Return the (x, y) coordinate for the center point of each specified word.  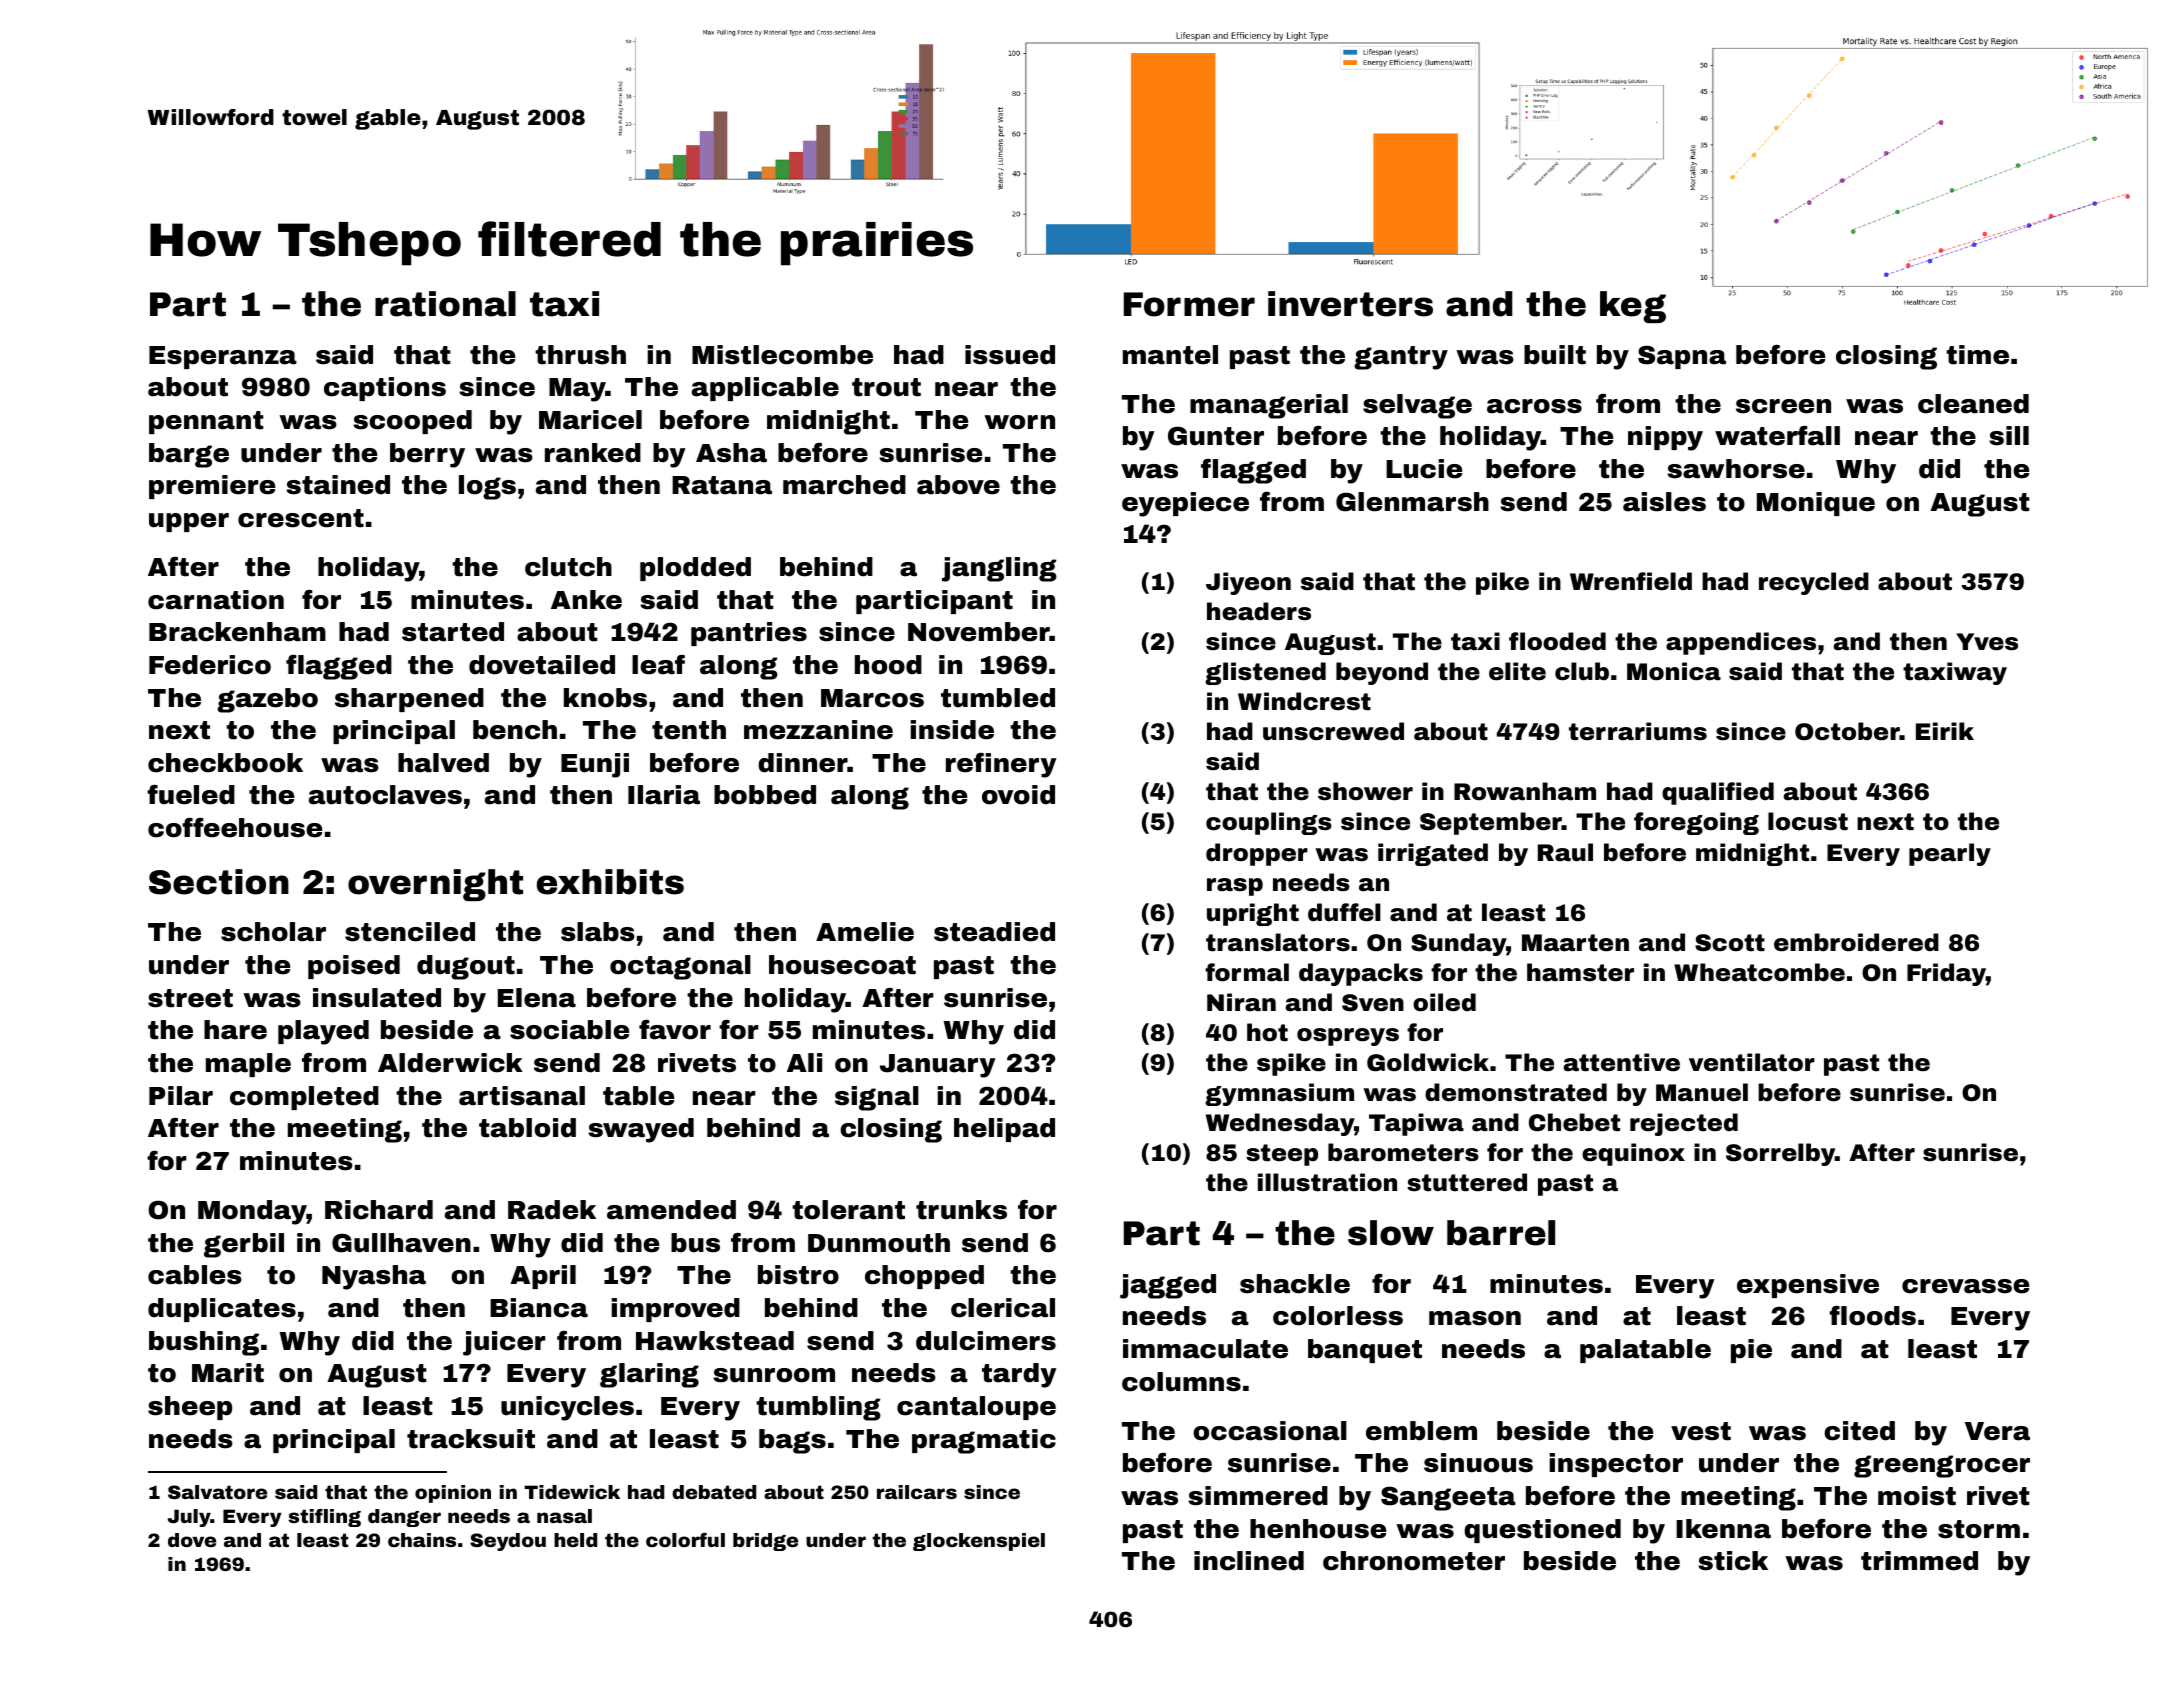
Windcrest (1304, 701)
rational (445, 304)
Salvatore (217, 1492)
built (1555, 355)
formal (1247, 972)
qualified (1718, 793)
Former (1189, 304)
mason (1475, 1318)
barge (189, 455)
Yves (1987, 642)
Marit (228, 1373)
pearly (1950, 854)
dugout (466, 967)
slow (1391, 1233)
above (958, 485)
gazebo (267, 700)
